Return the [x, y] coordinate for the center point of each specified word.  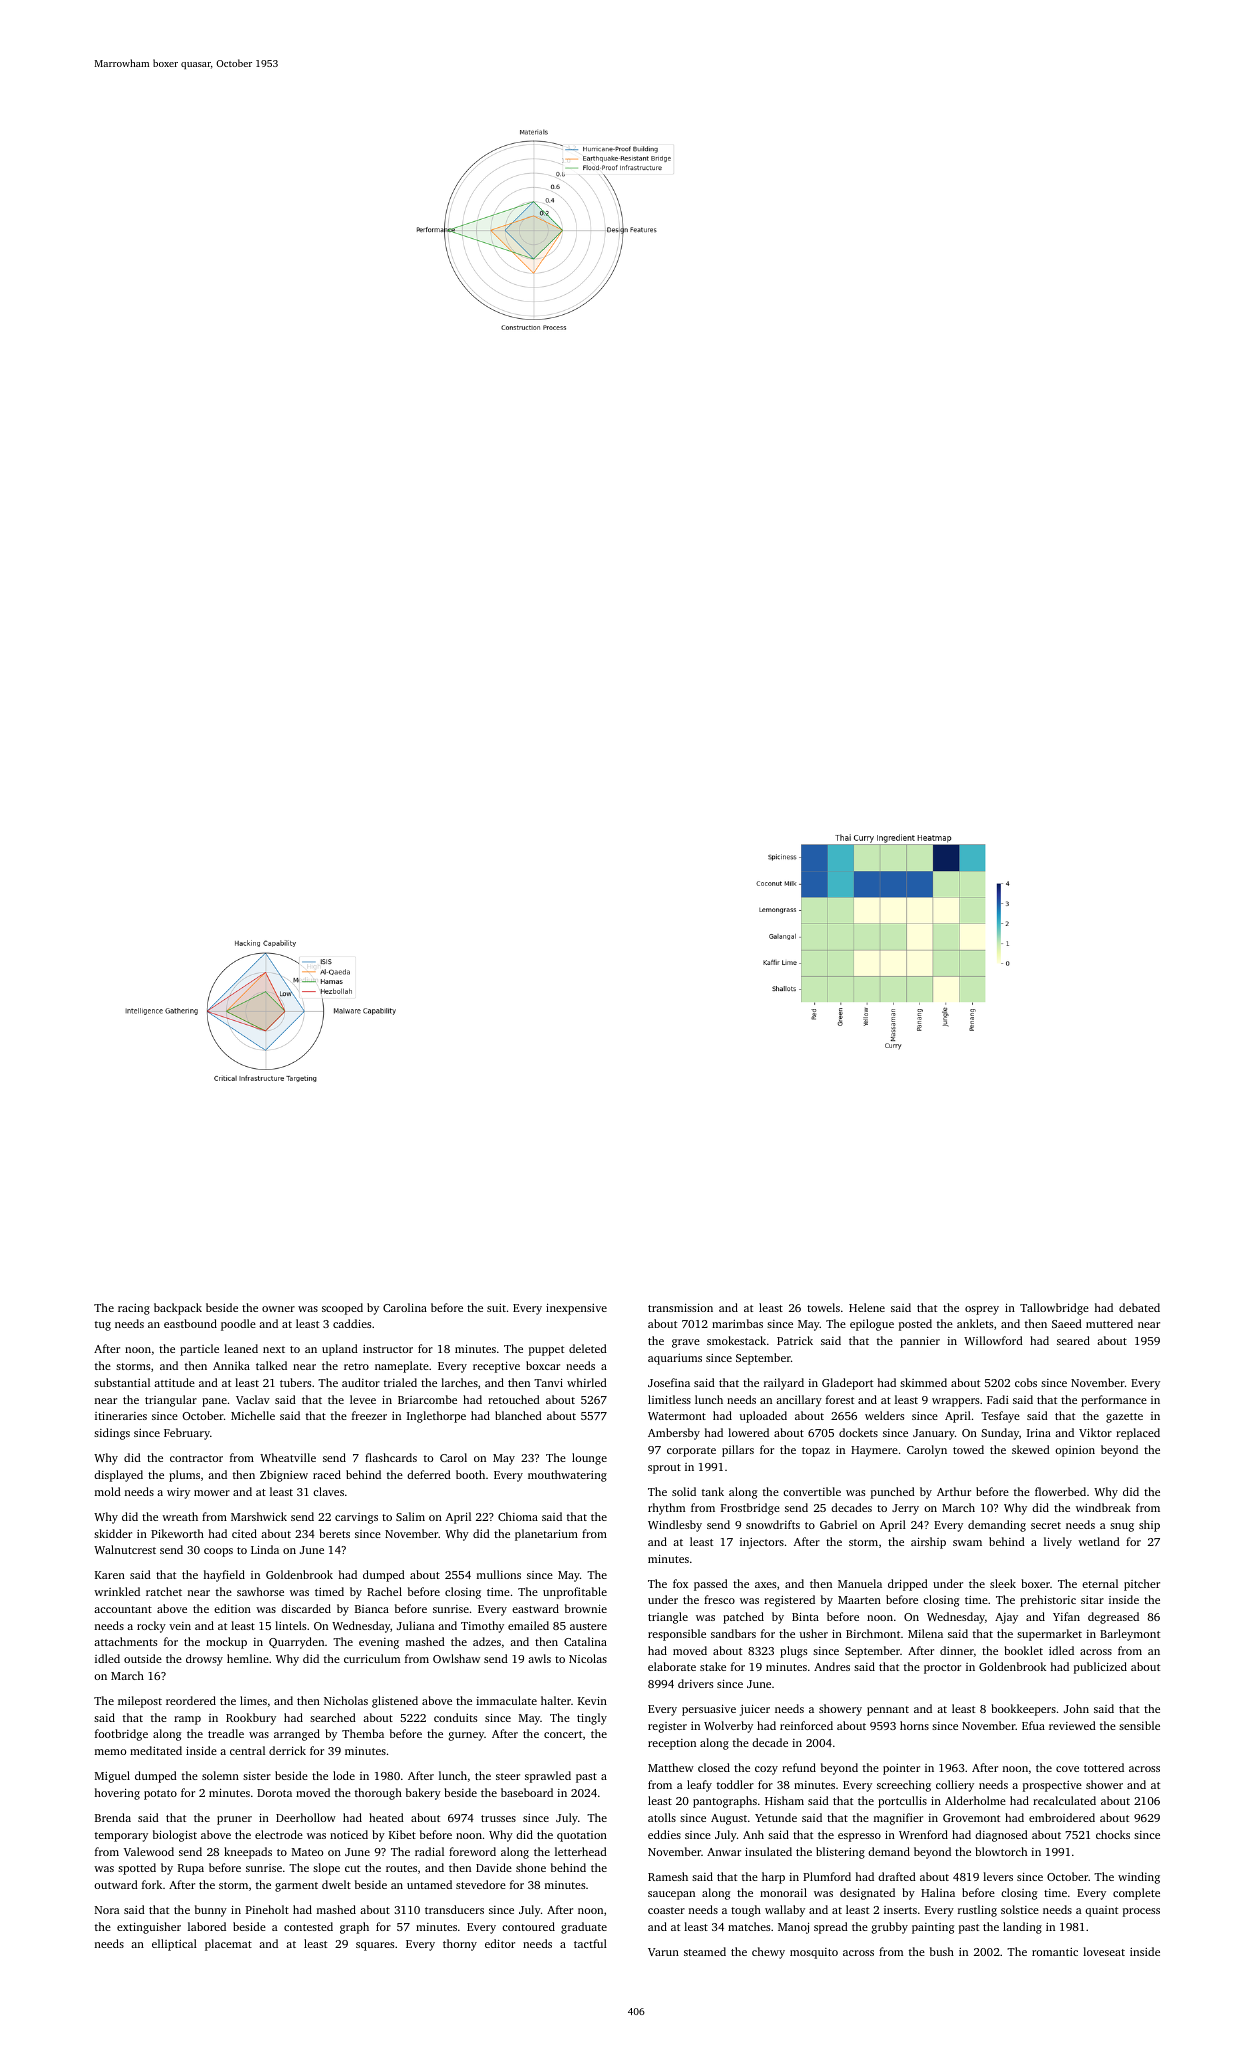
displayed [118, 1476]
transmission [680, 1308]
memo [110, 1752]
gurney [466, 1736]
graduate [584, 1928]
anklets [975, 1323]
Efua [1033, 1725]
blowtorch [1001, 1851]
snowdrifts [773, 1524]
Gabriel [838, 1524]
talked [271, 1365]
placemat [228, 1945]
